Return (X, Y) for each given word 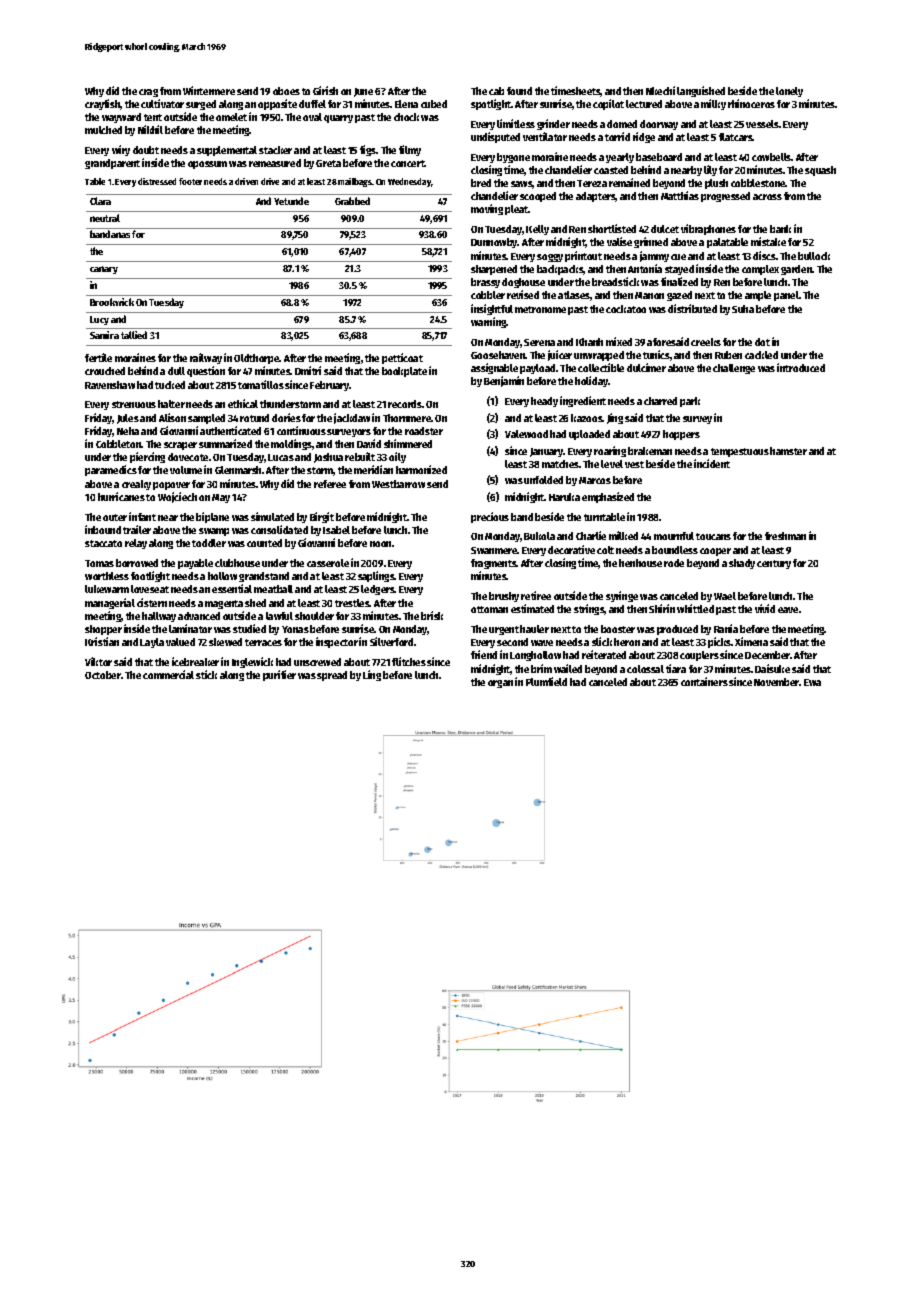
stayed (679, 270)
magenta (224, 604)
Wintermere (209, 90)
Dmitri (308, 370)
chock (406, 117)
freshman (785, 536)
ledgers (378, 590)
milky (713, 104)
